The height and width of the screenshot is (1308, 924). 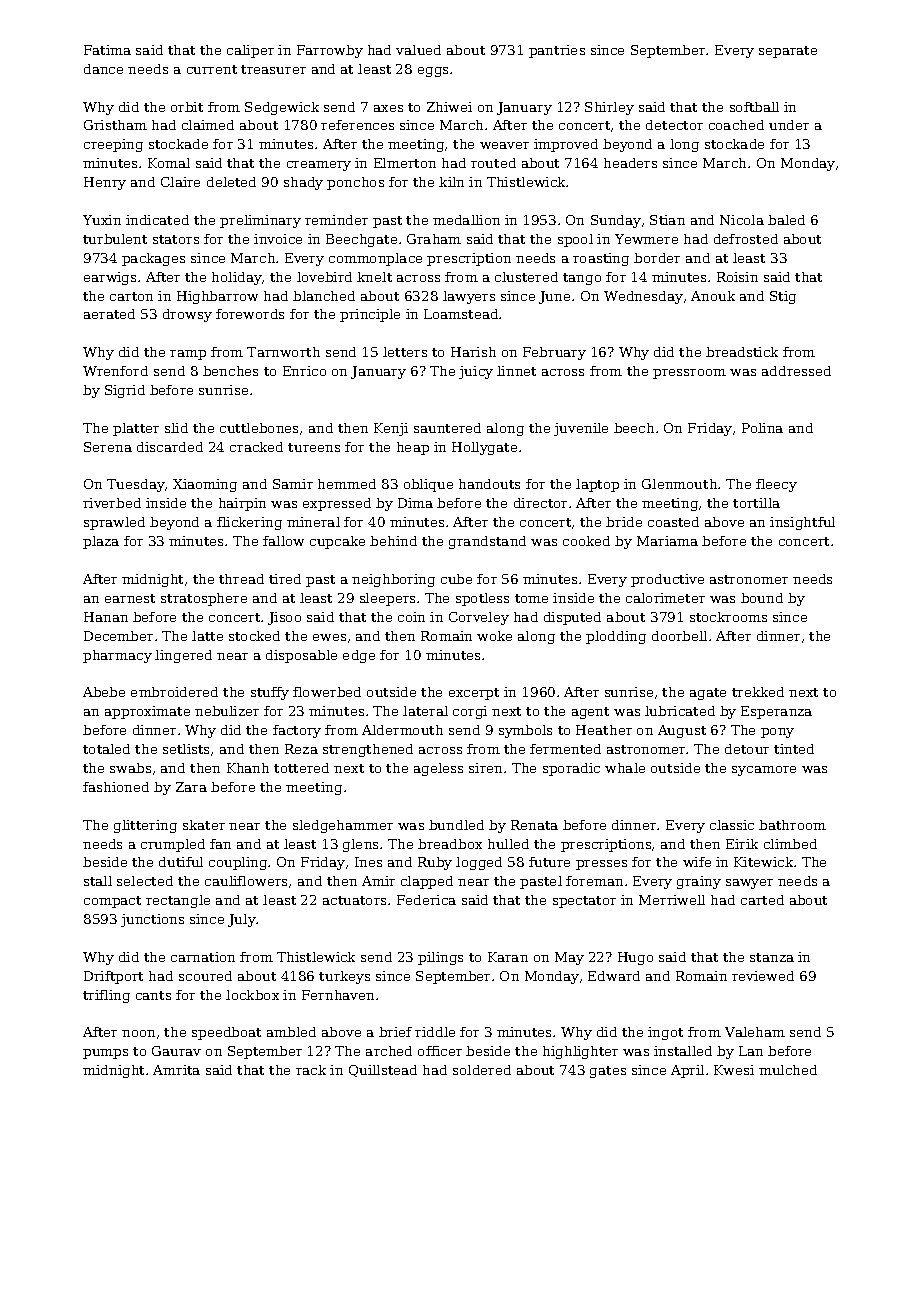 What do you see at coordinates (494, 636) in the screenshot?
I see `woke` at bounding box center [494, 636].
